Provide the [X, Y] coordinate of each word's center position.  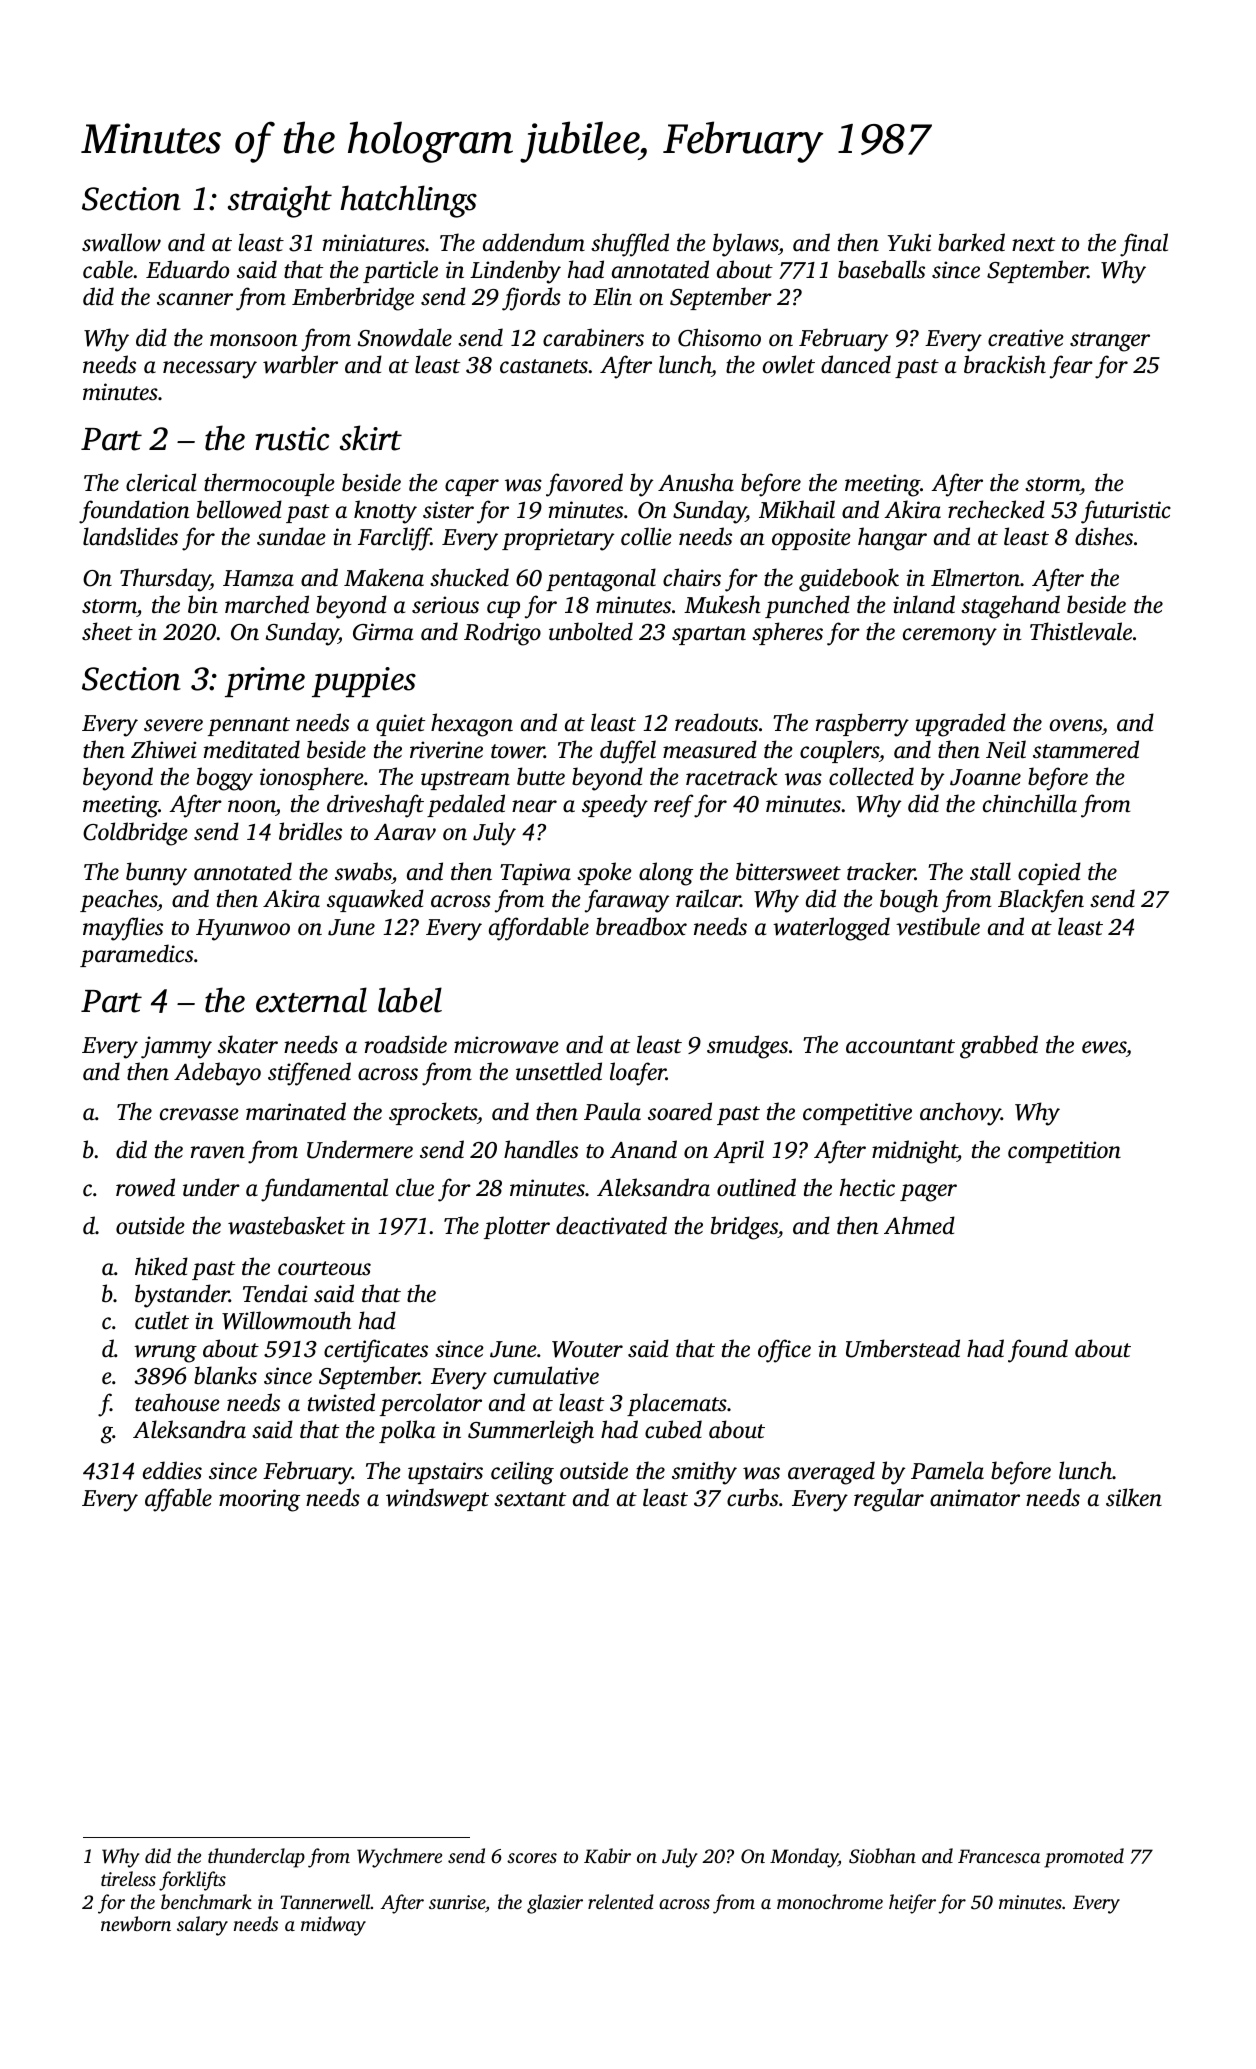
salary [202, 1926]
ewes [1104, 1047]
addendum [534, 242]
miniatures [374, 243]
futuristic [1126, 512]
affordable [539, 929]
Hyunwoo [243, 930]
